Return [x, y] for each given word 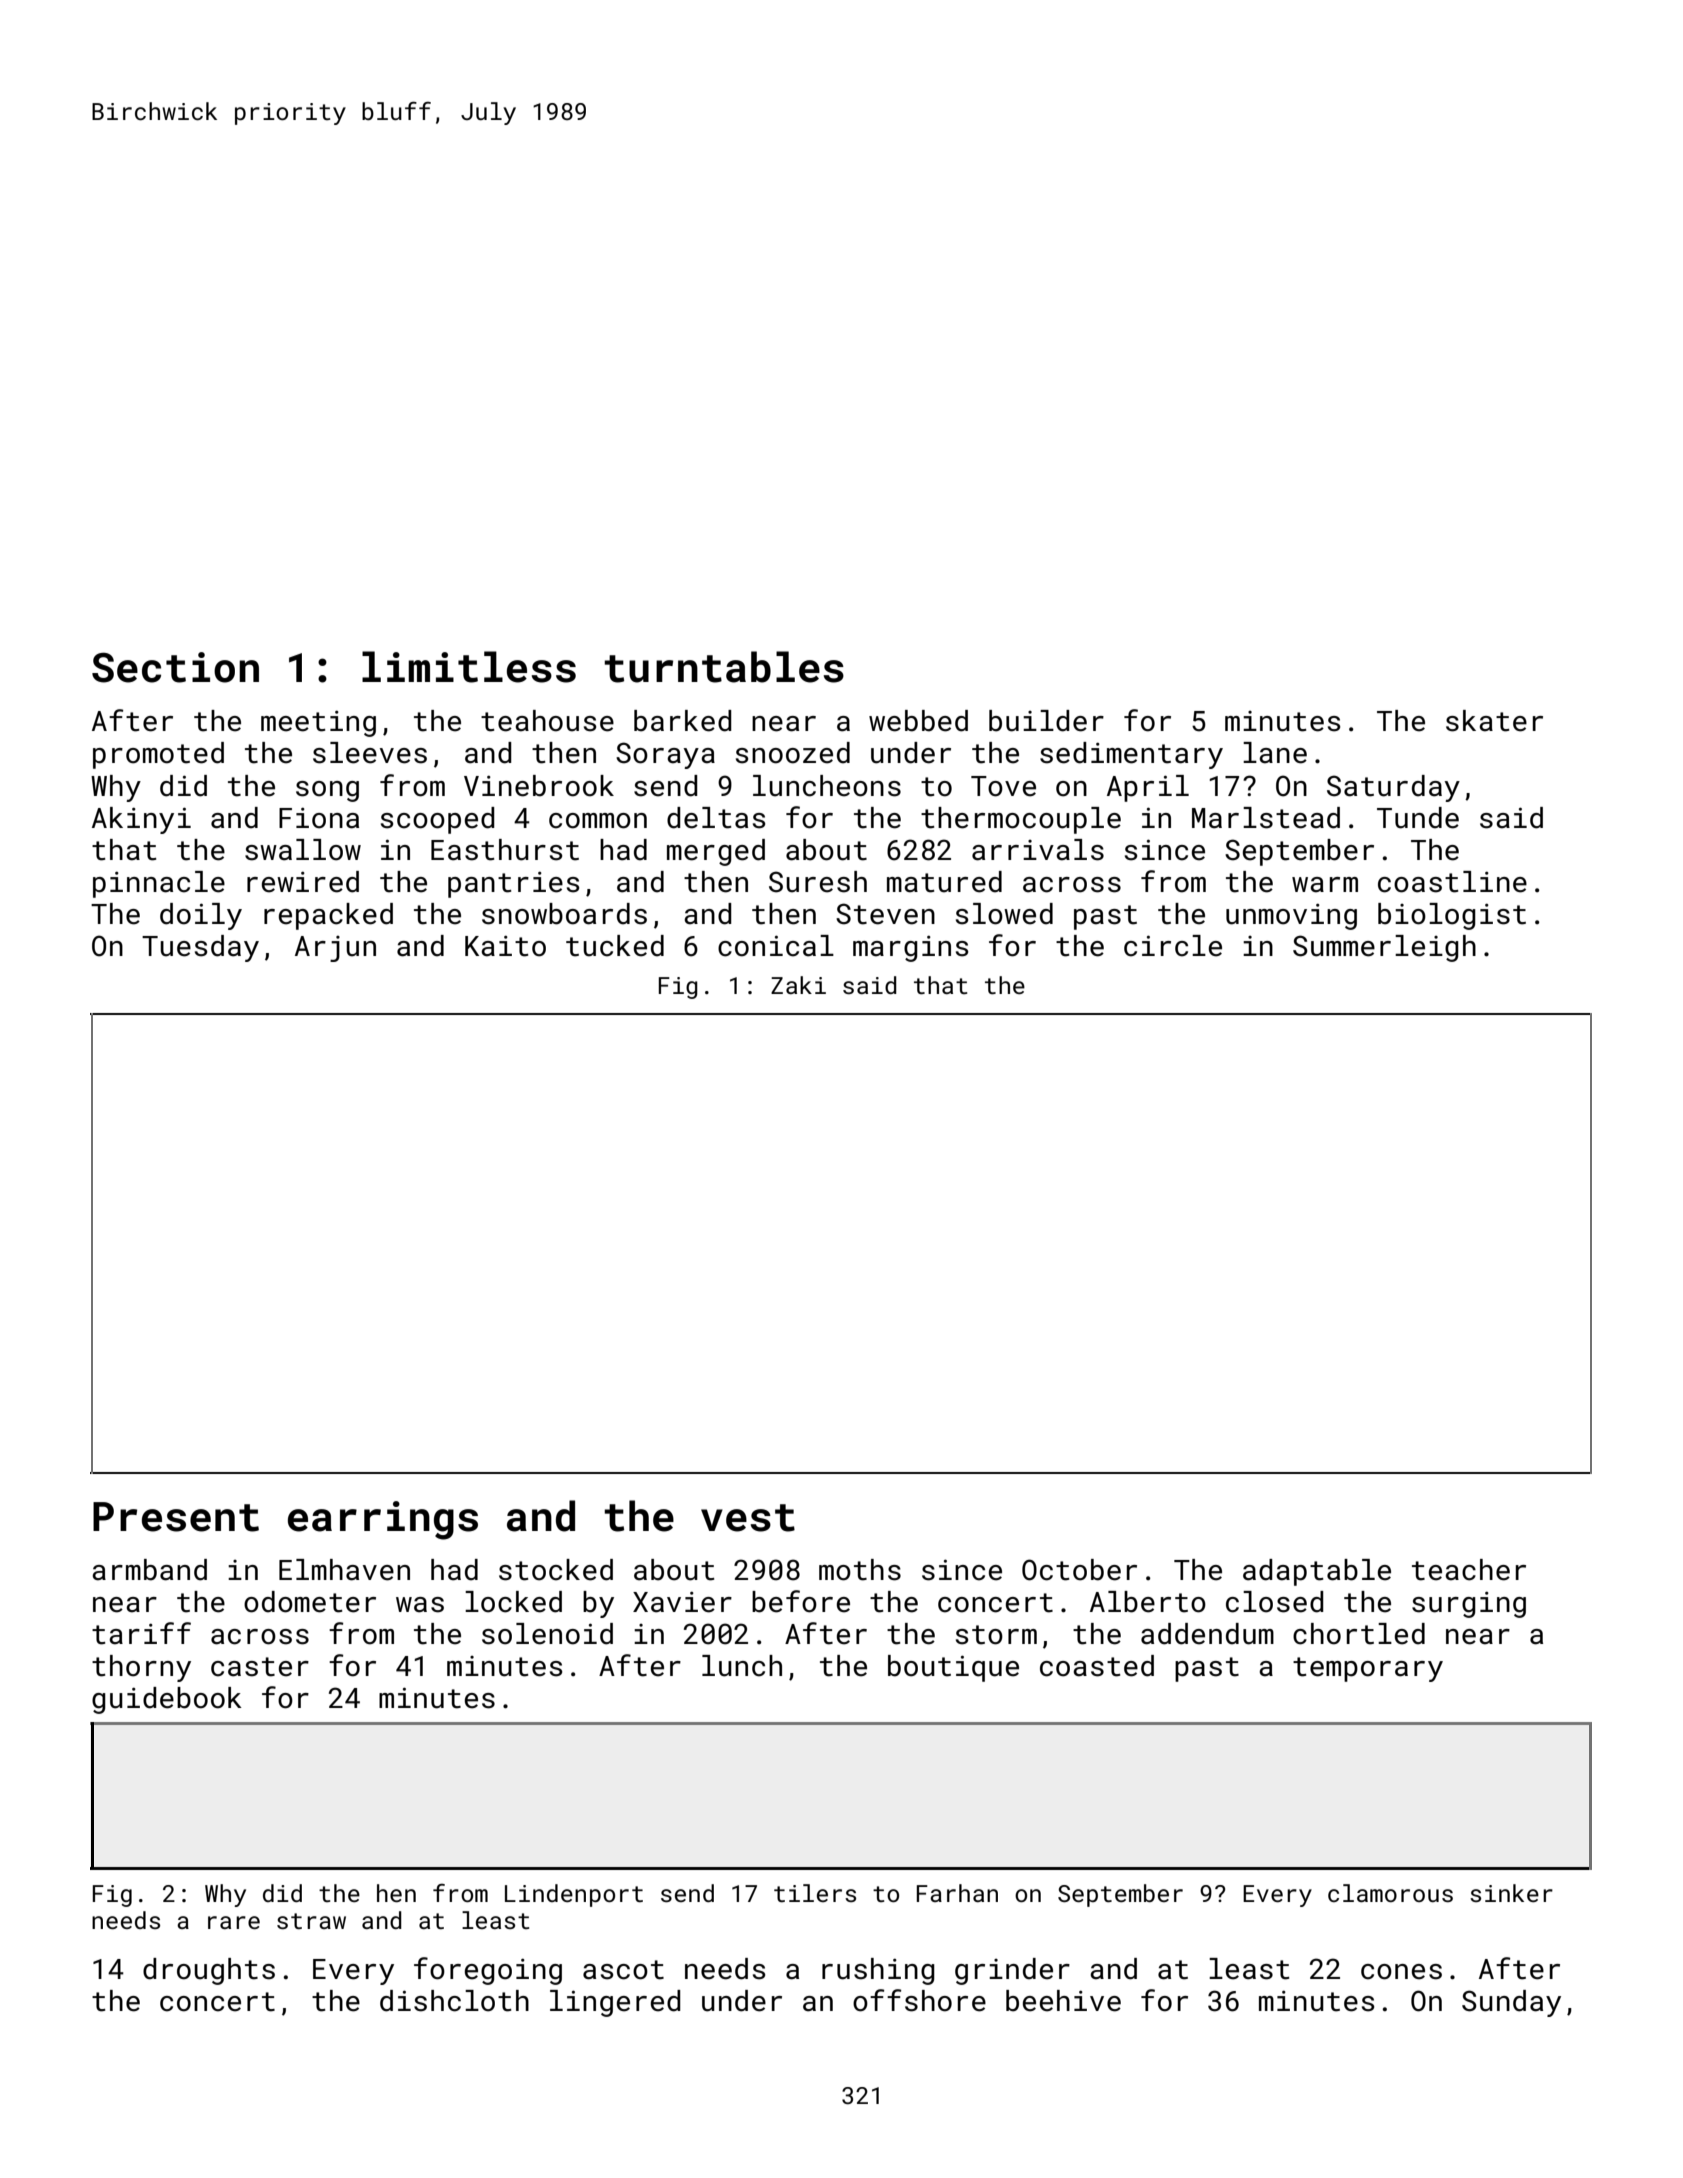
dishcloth [454, 2001]
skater [1494, 721]
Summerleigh [1384, 948]
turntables [724, 667]
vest [748, 1518]
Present [176, 1517]
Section [175, 667]
